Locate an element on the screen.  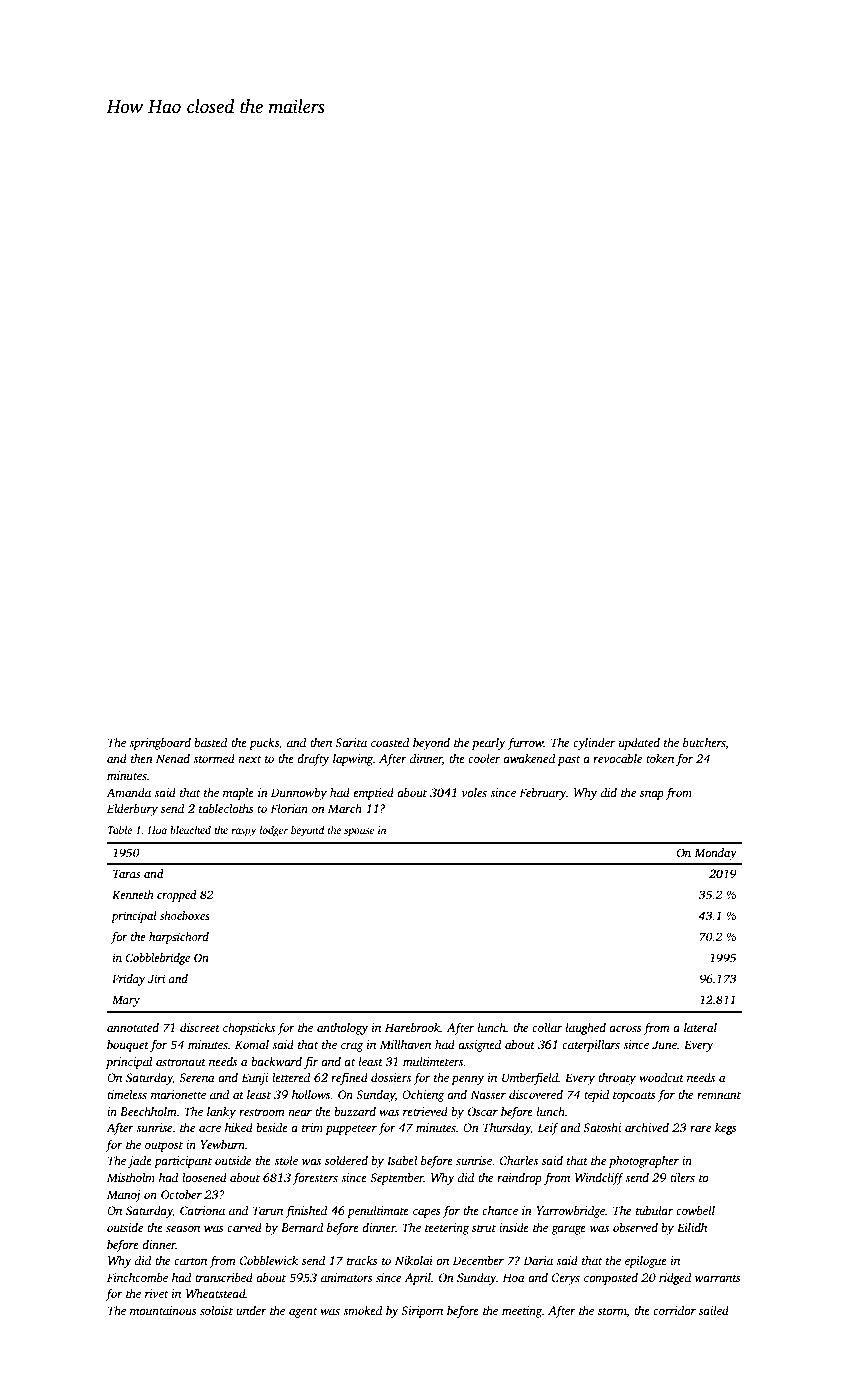
snap is located at coordinates (652, 795).
